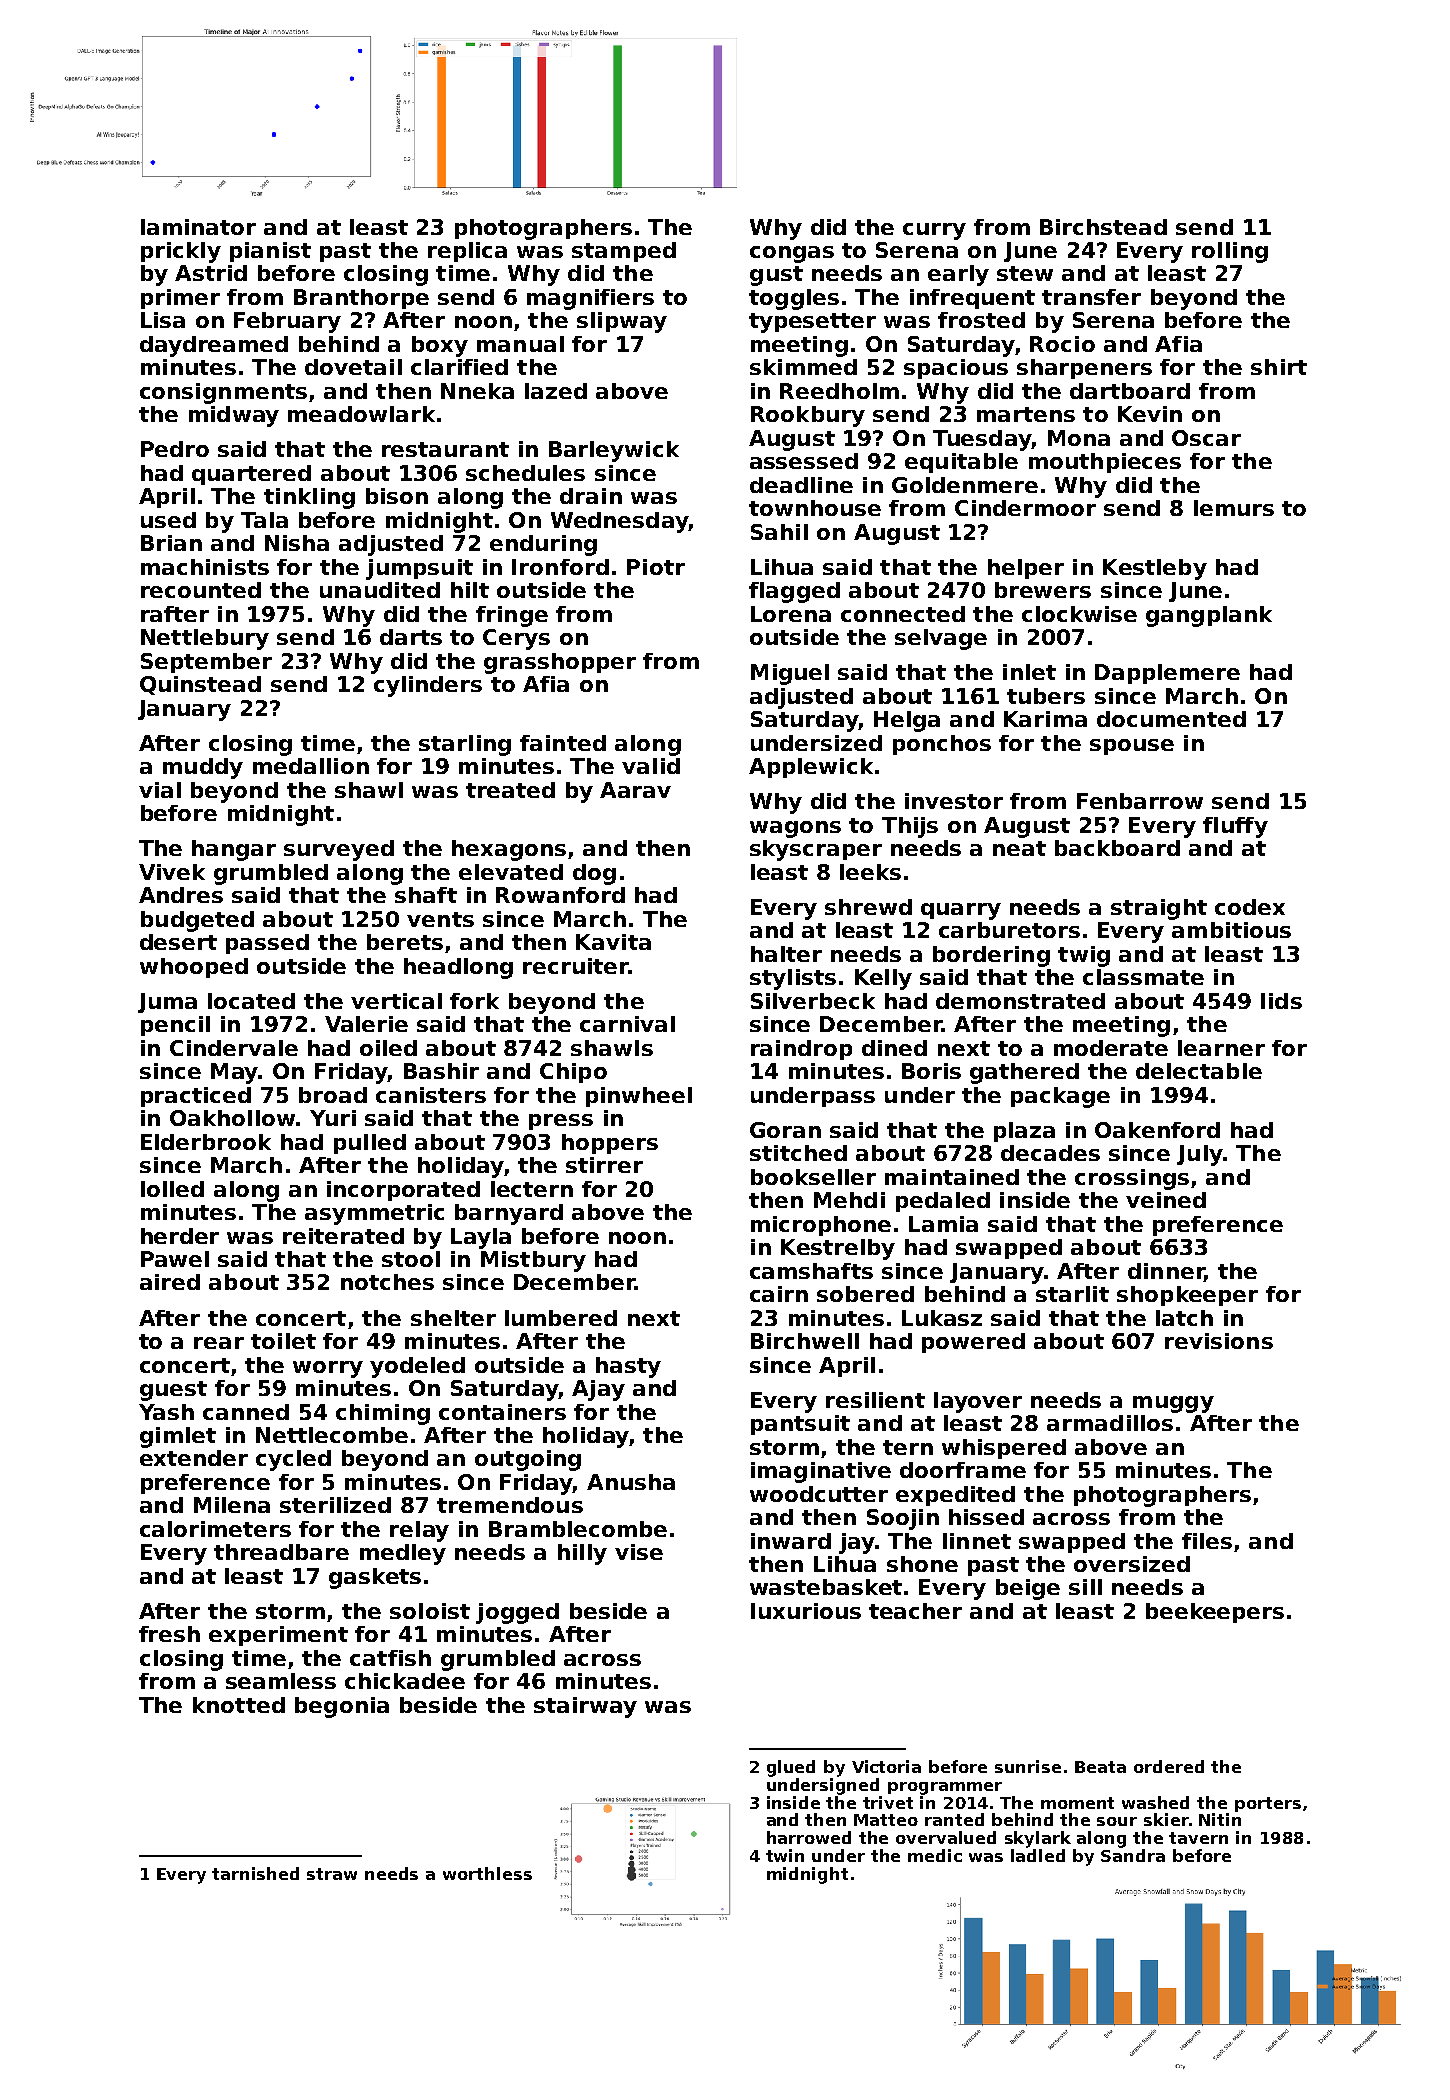  I want to click on incorporated, so click(403, 1191).
